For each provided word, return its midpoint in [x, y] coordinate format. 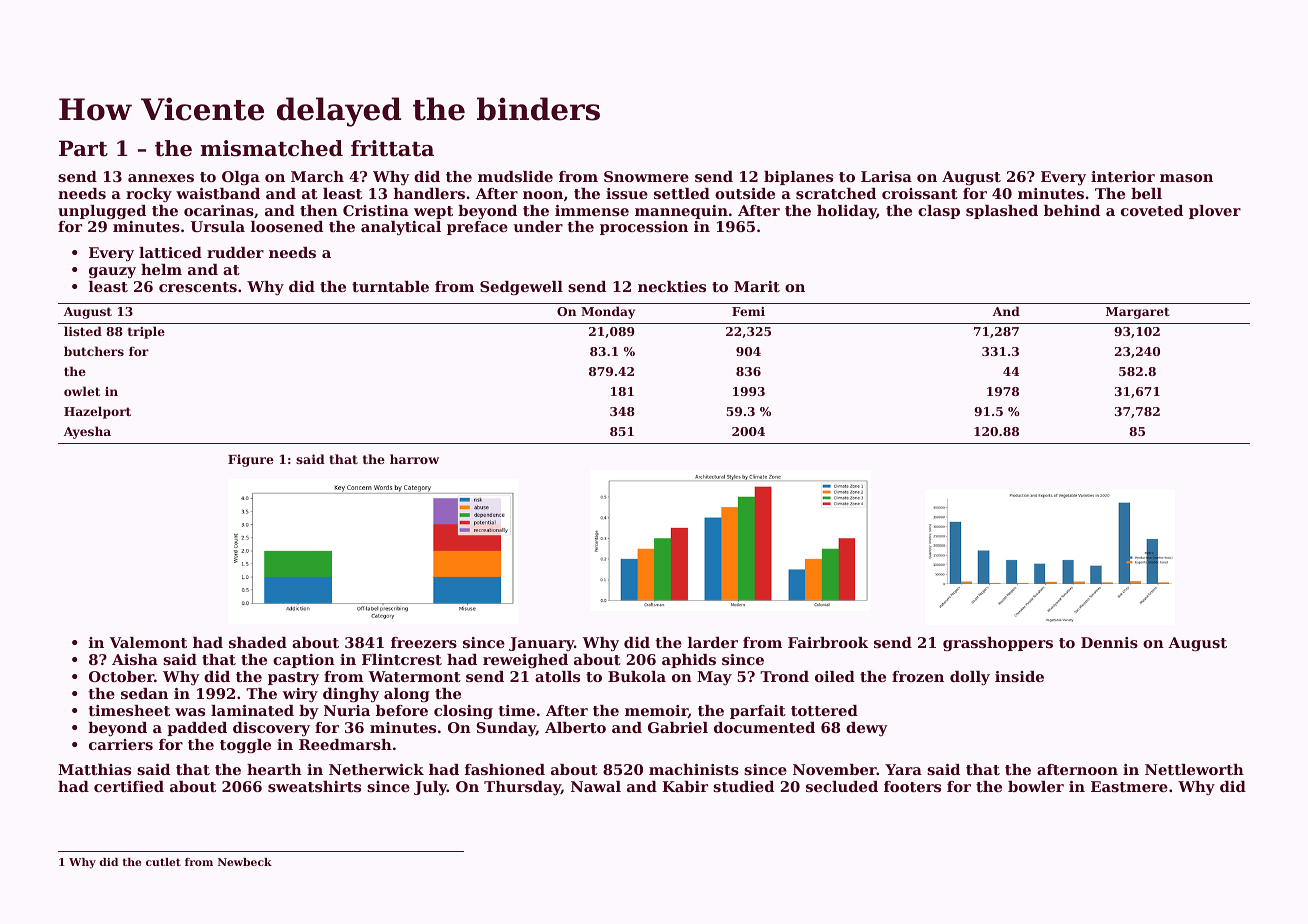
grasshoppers [998, 644]
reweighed [525, 661]
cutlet [163, 862]
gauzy [112, 272]
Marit [757, 286]
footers [912, 786]
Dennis [1109, 642]
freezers [424, 642]
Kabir [685, 786]
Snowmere [646, 176]
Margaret [1138, 313]
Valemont [148, 642]
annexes [161, 178]
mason [1186, 178]
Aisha [135, 659]
